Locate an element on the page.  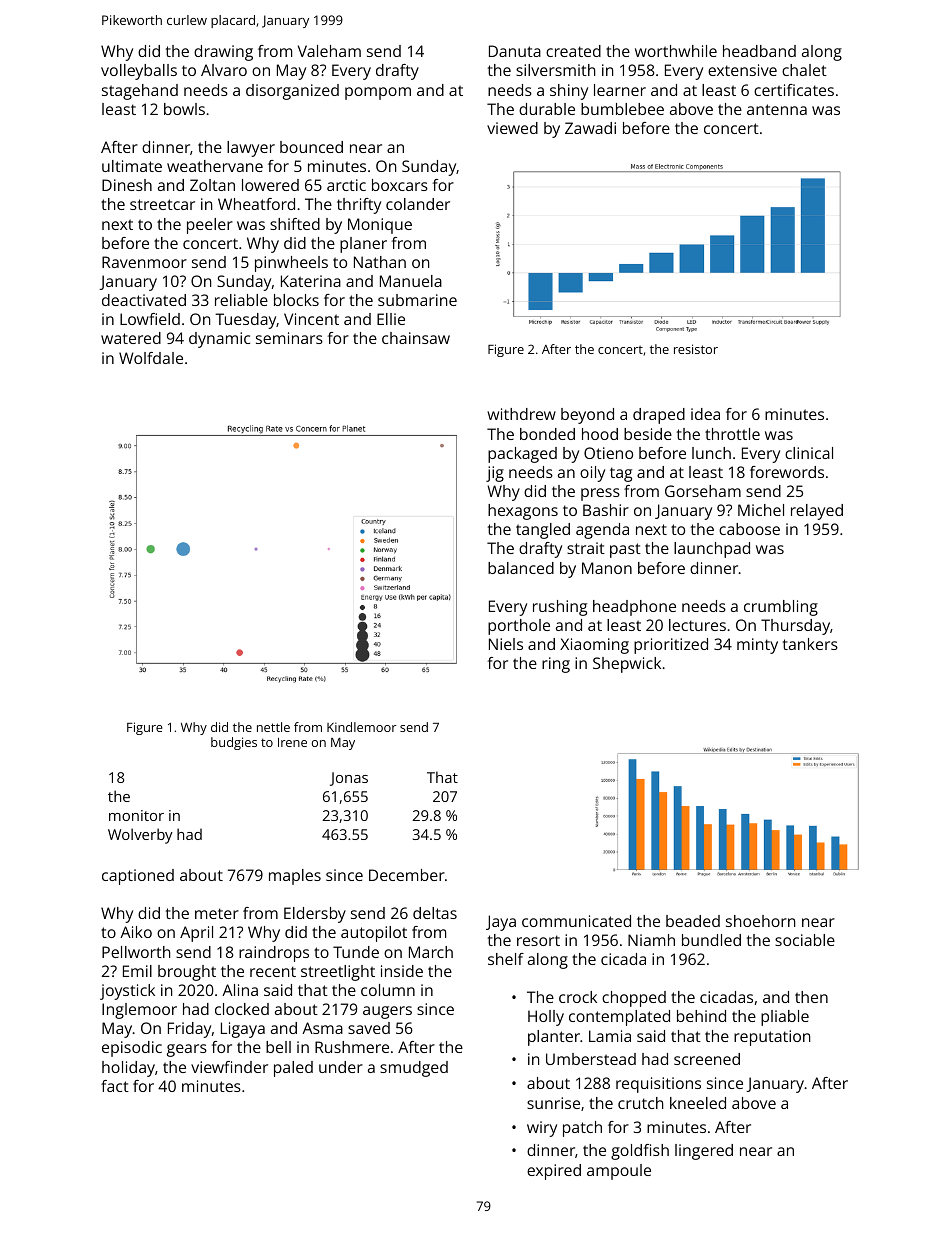
jig is located at coordinates (495, 474).
